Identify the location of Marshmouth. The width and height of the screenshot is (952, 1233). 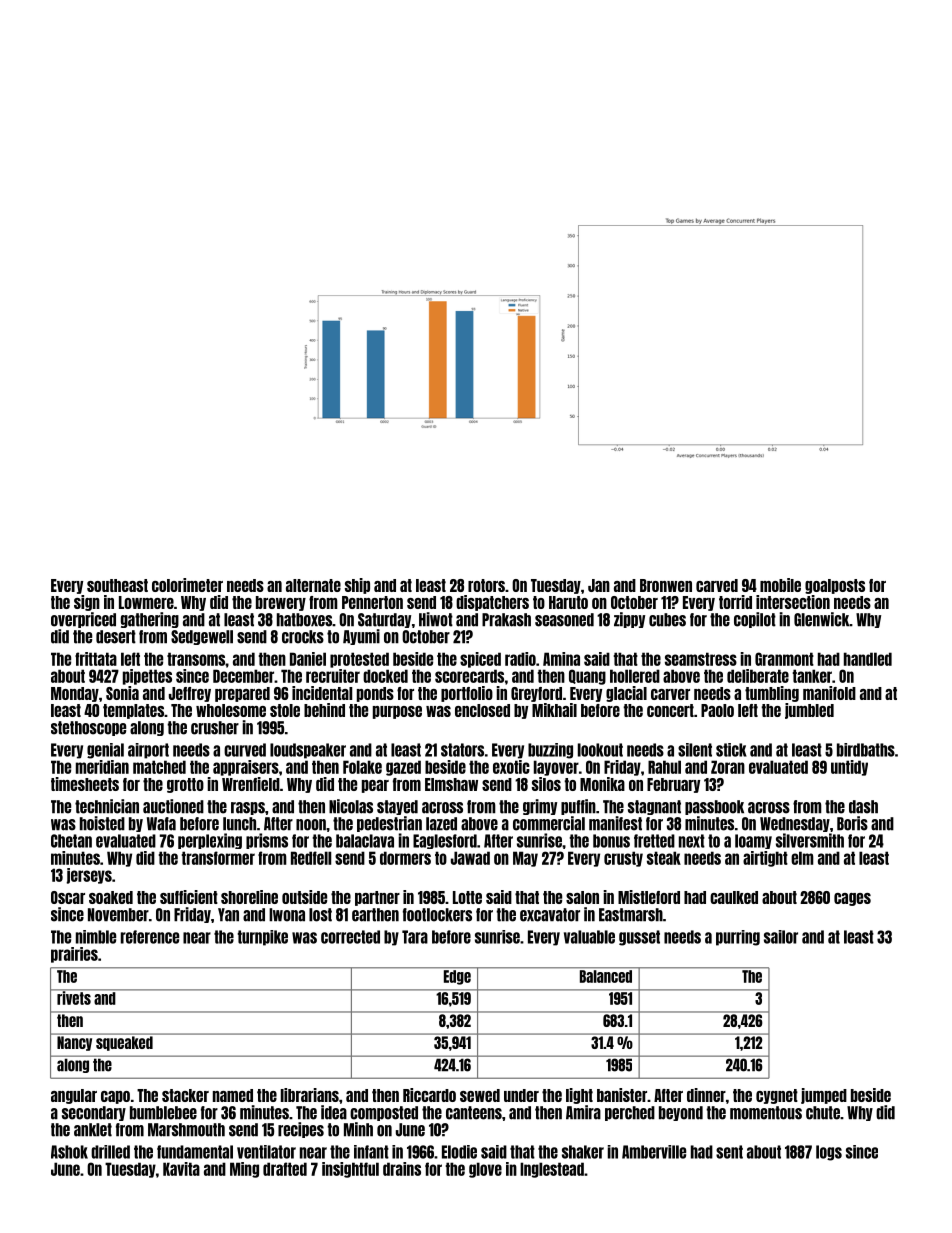
(186, 1130).
